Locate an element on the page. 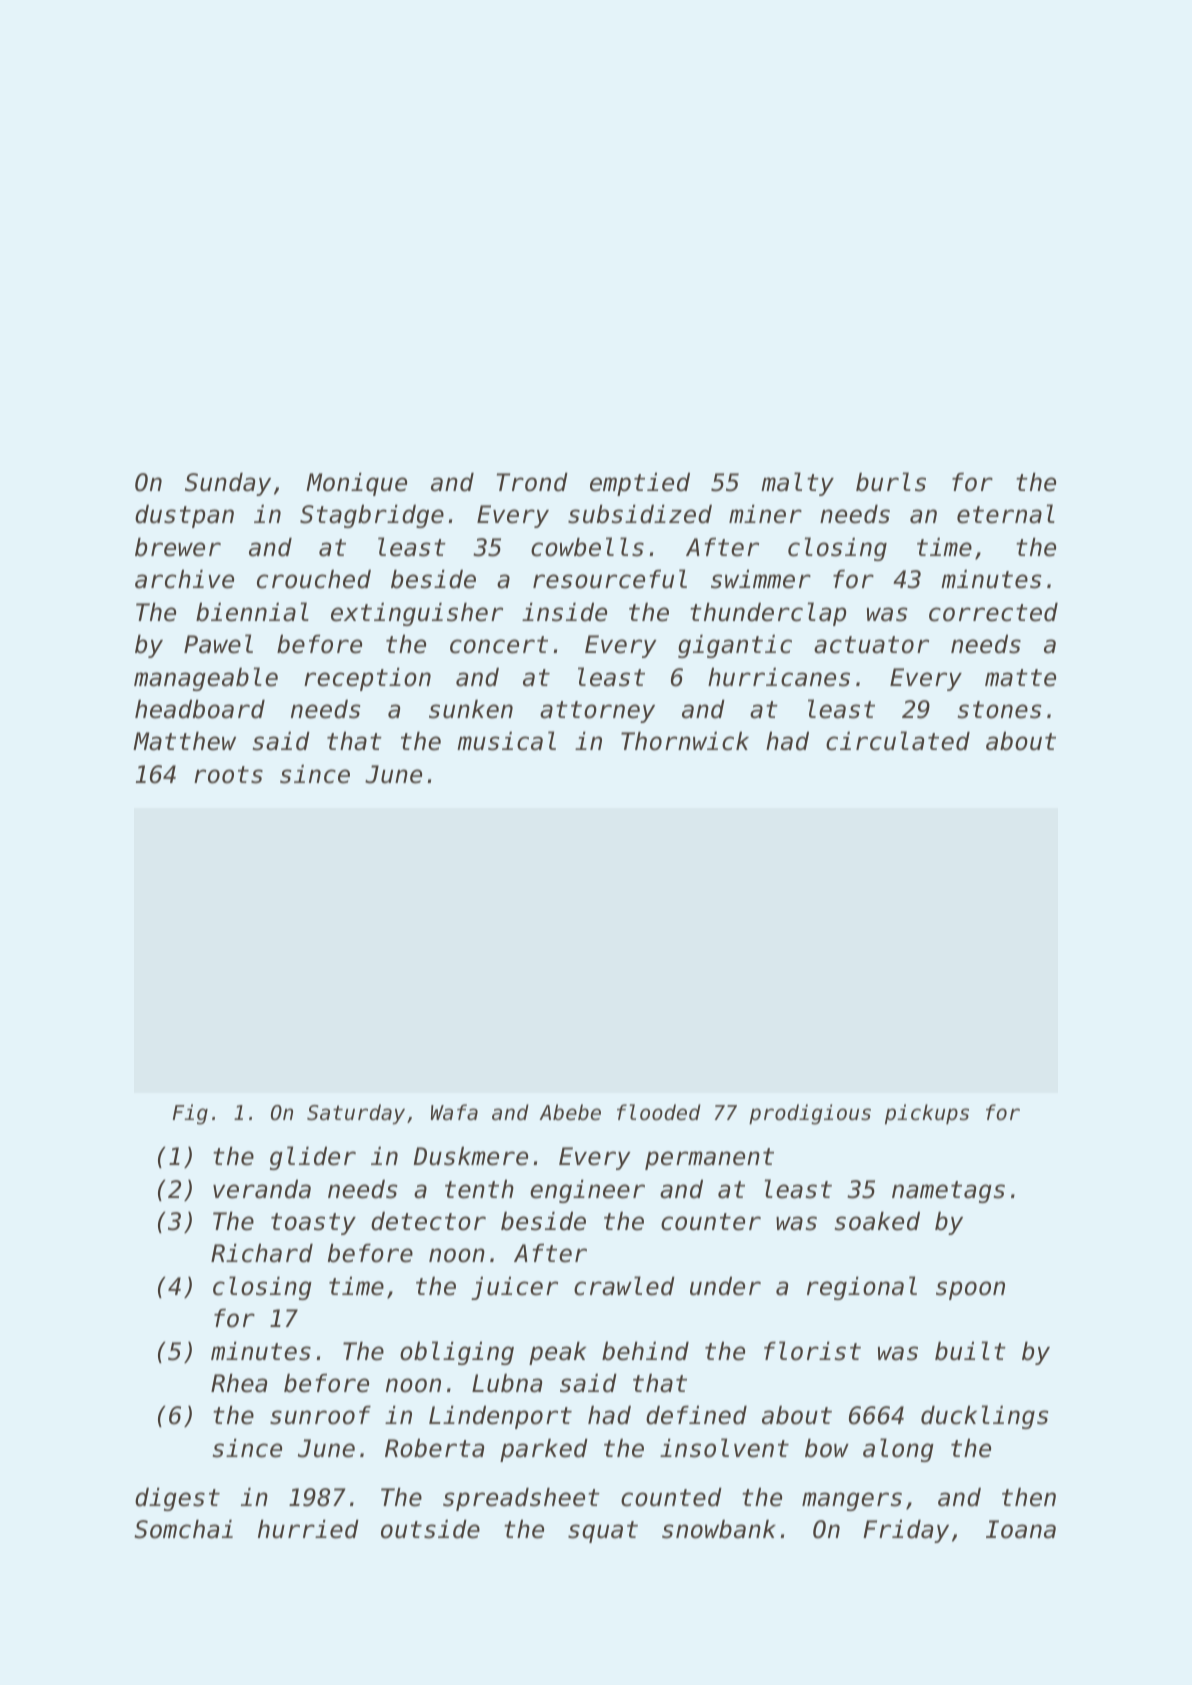 Image resolution: width=1192 pixels, height=1685 pixels. hurried is located at coordinates (308, 1529).
